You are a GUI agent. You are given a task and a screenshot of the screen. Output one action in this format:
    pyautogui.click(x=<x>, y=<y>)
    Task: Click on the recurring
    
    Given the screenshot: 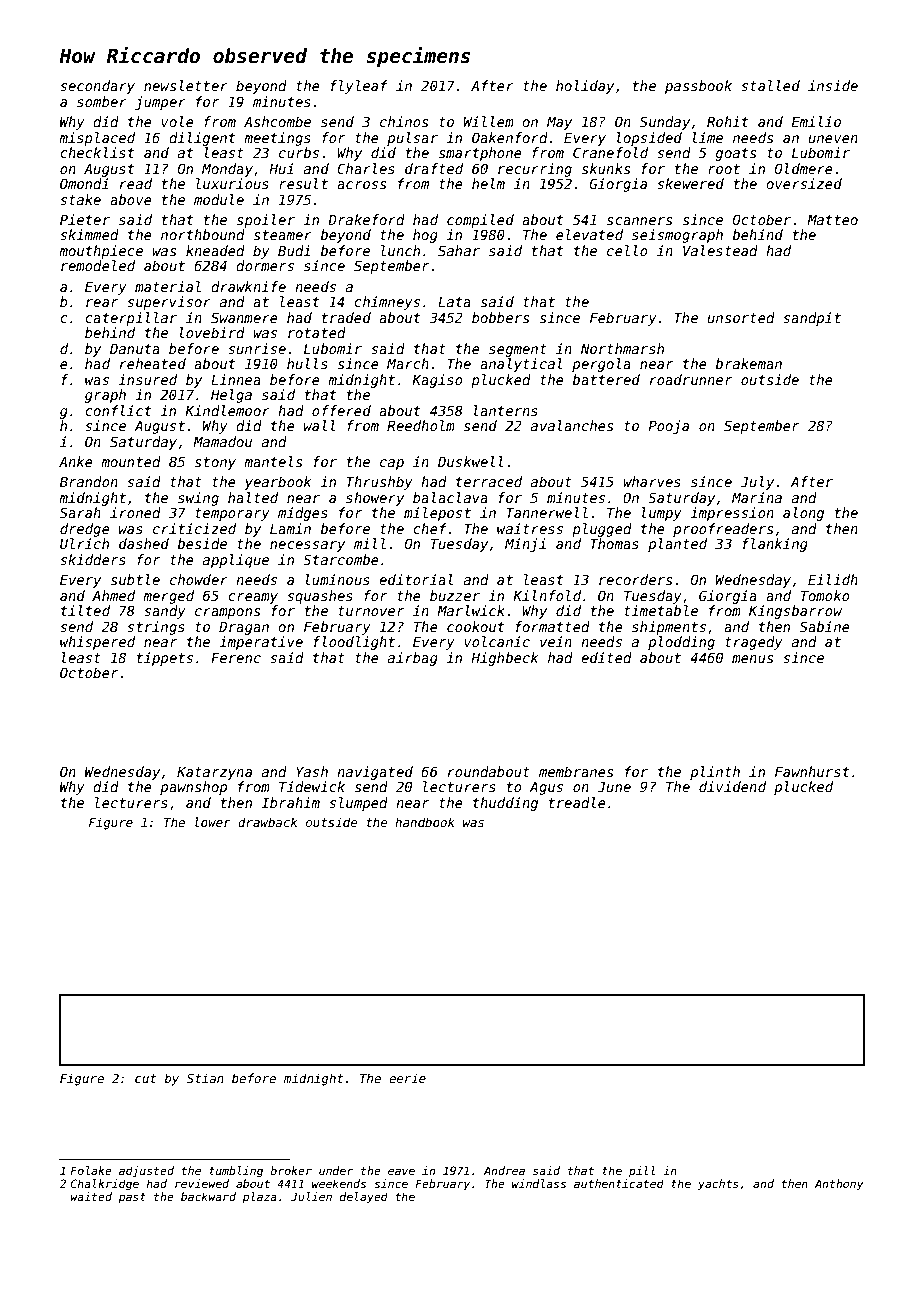 What is the action you would take?
    pyautogui.click(x=535, y=170)
